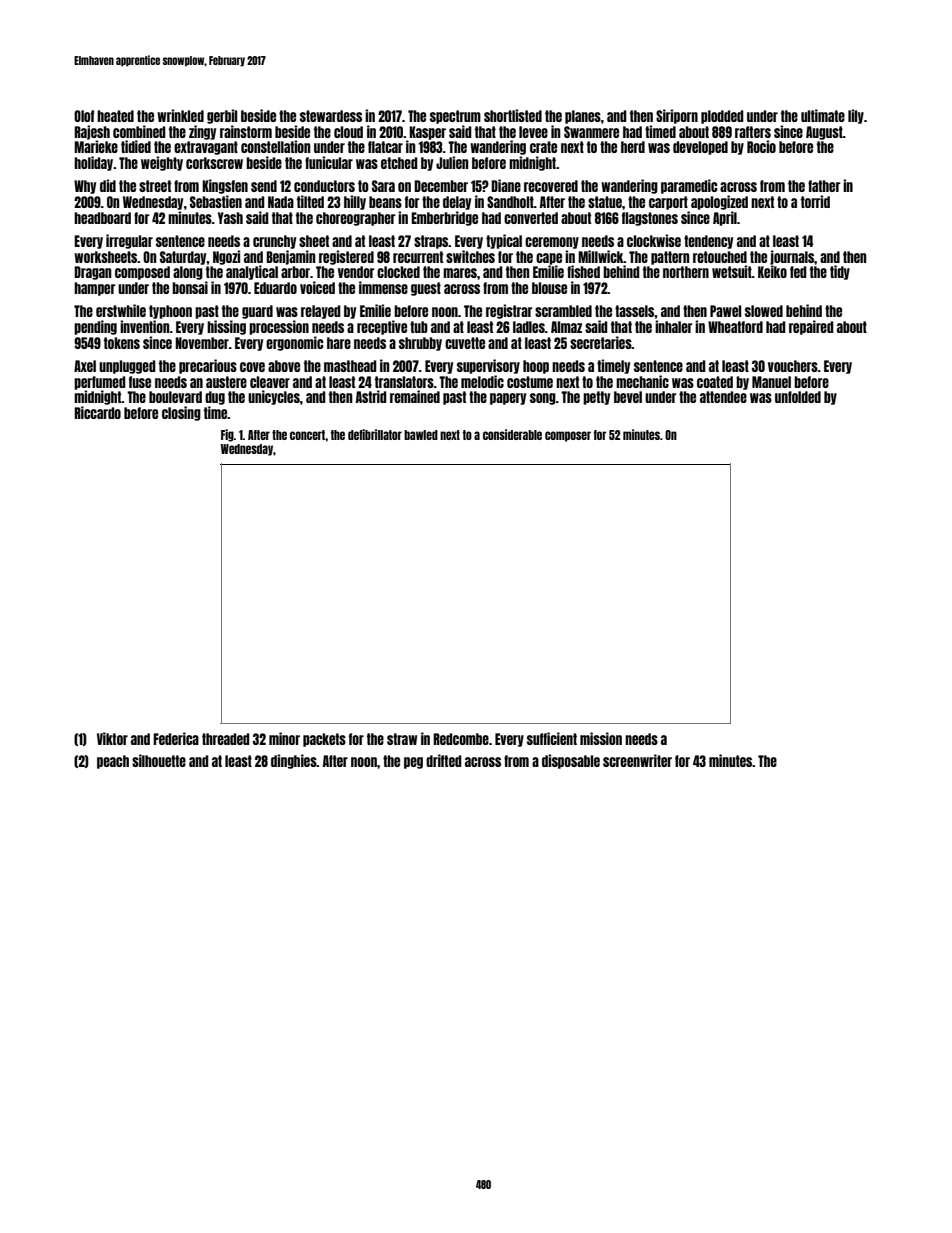 This document has width=952, height=1233. Describe the element at coordinates (513, 115) in the document. I see `shortlisted` at that location.
